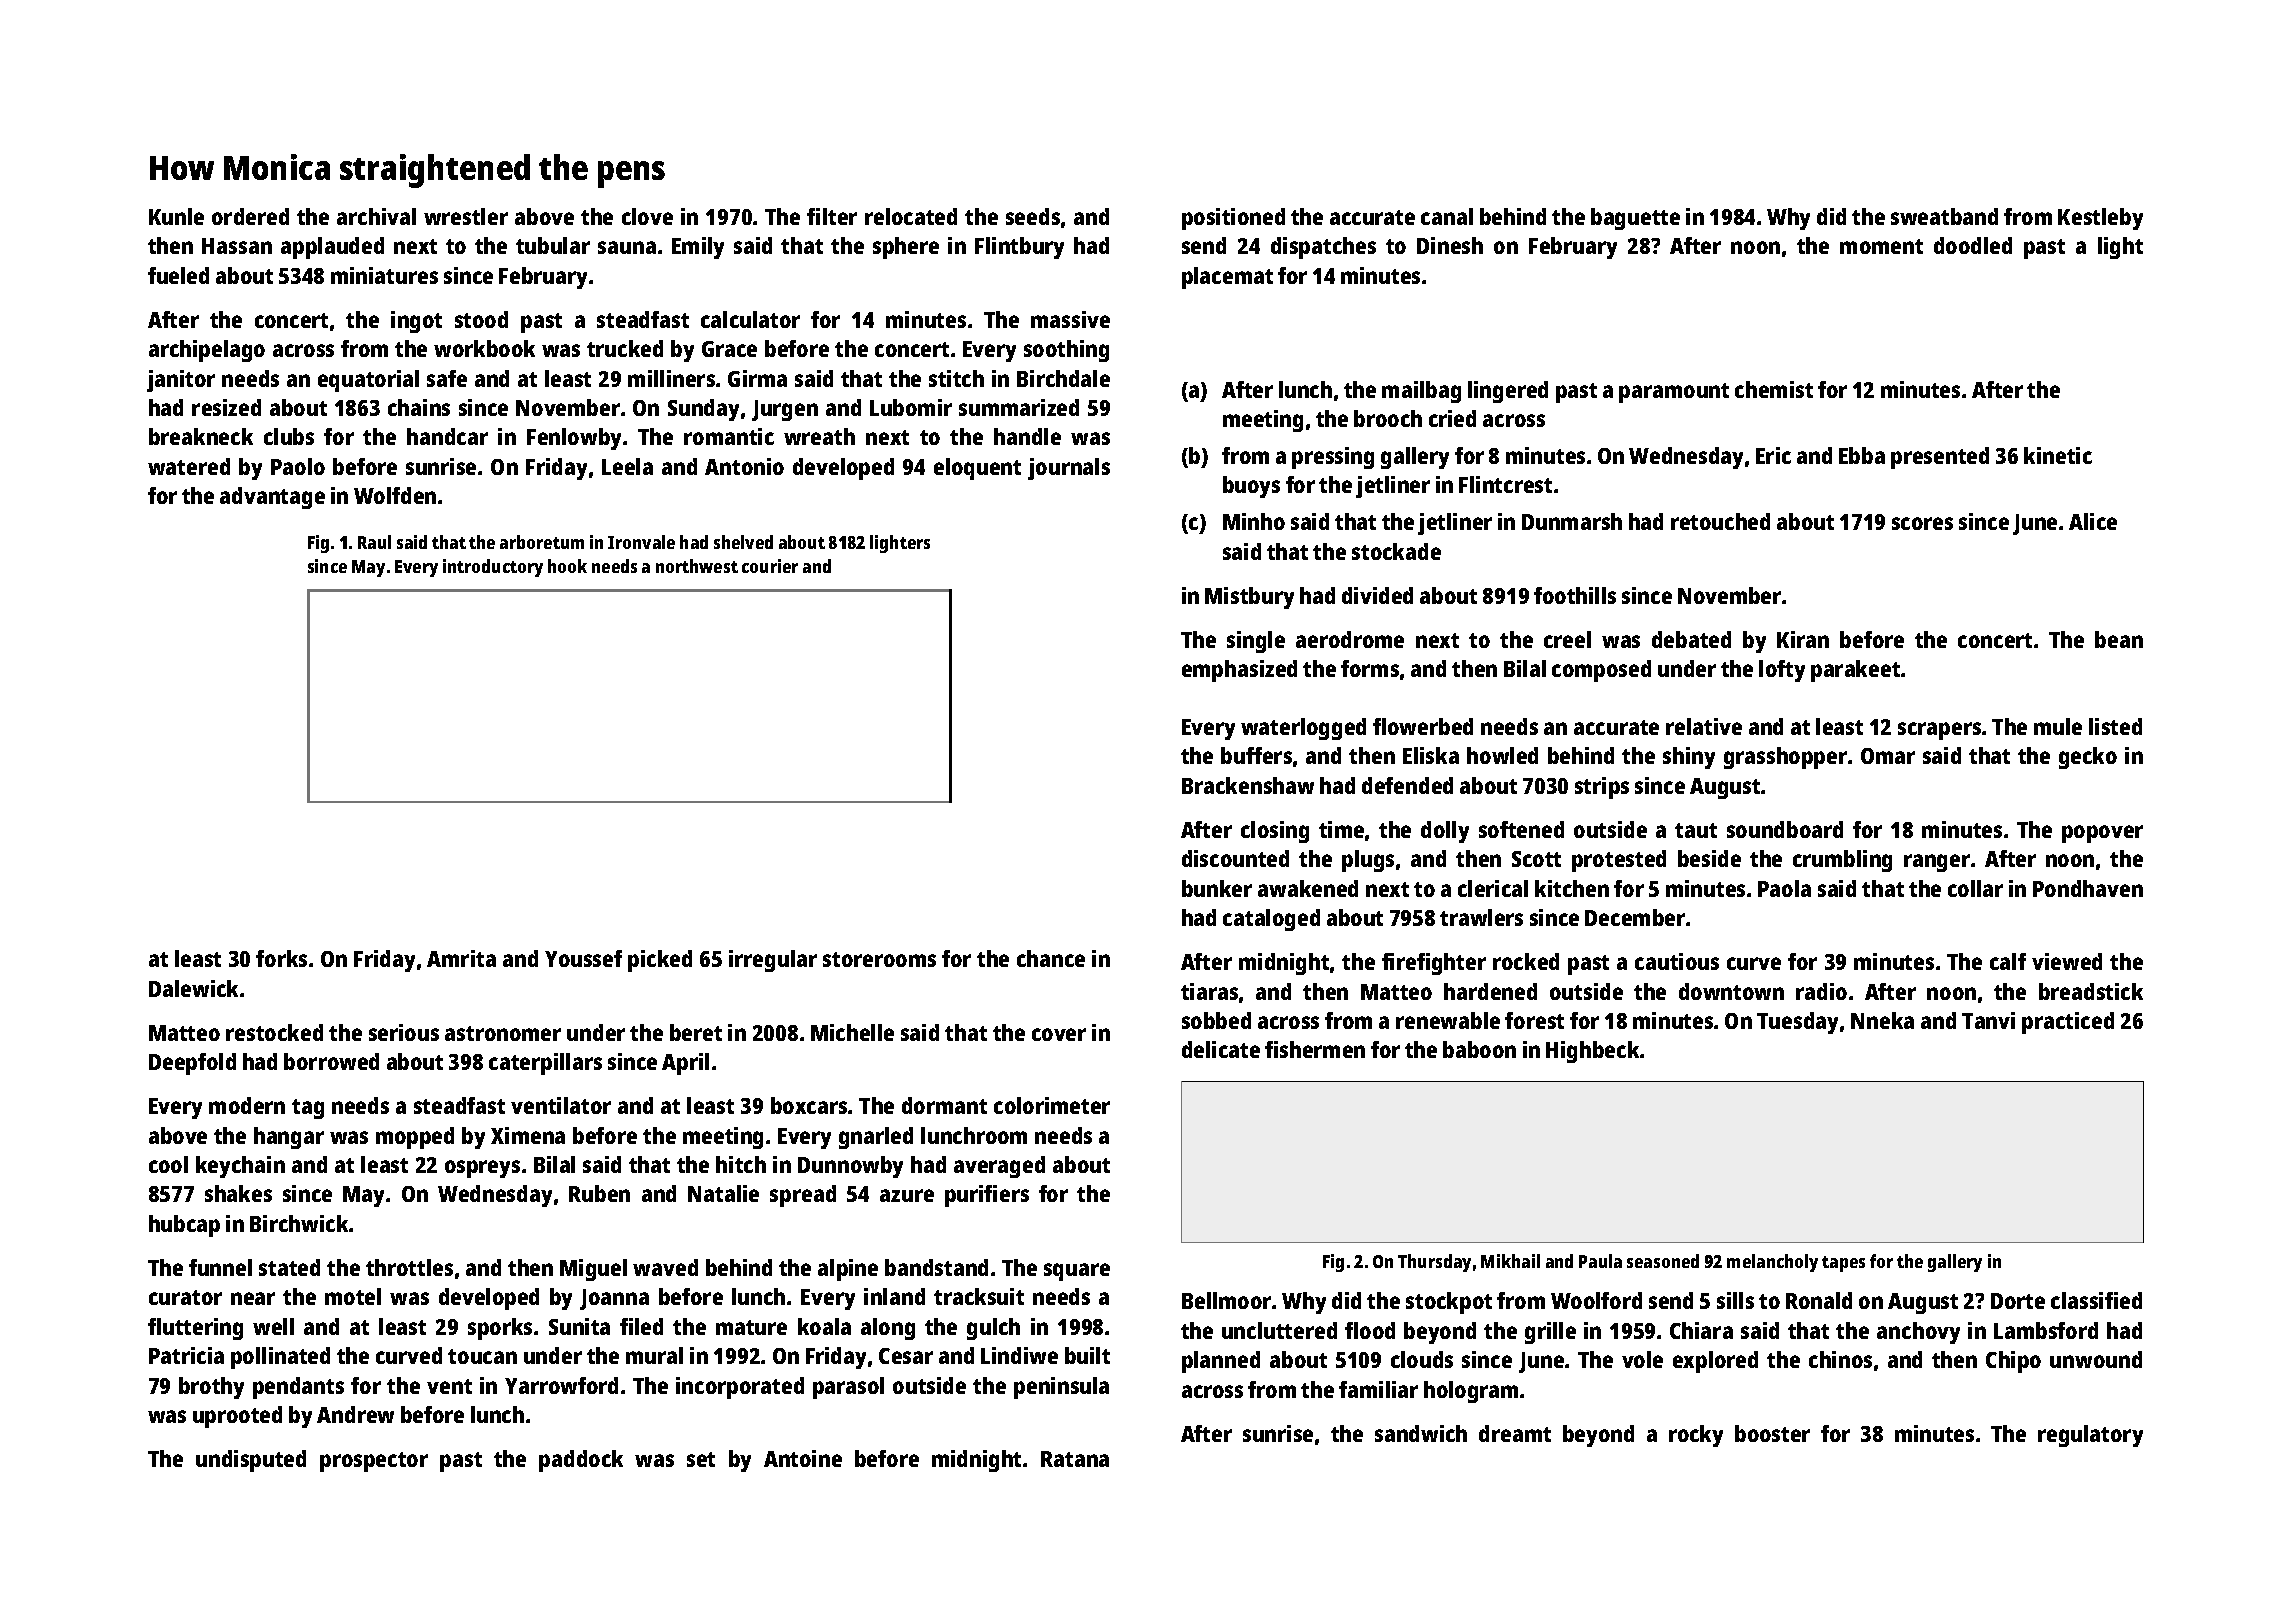  Describe the element at coordinates (1635, 219) in the screenshot. I see `baguette` at that location.
